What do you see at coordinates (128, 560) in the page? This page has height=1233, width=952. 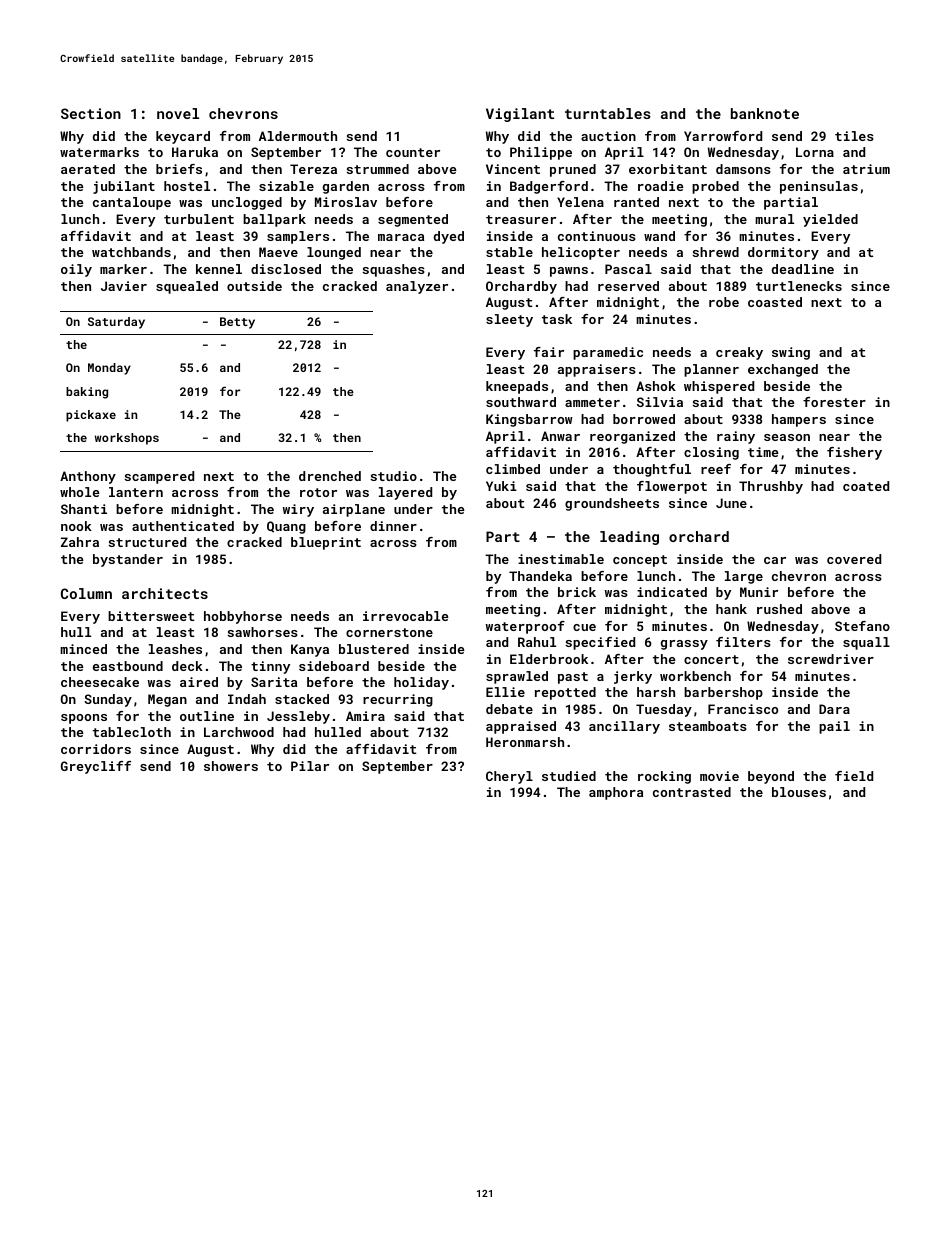 I see `bystander` at bounding box center [128, 560].
